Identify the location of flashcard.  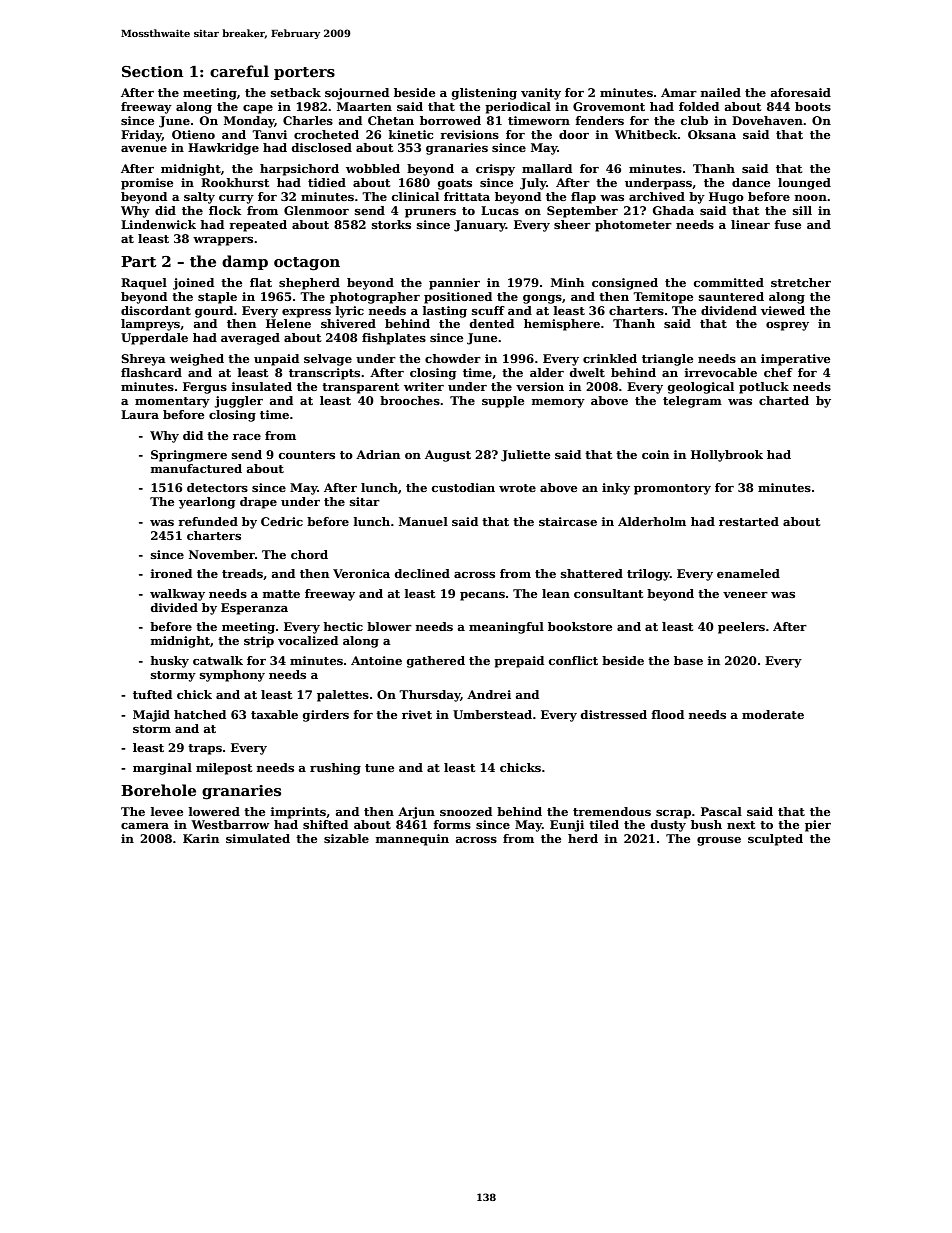
(151, 372).
